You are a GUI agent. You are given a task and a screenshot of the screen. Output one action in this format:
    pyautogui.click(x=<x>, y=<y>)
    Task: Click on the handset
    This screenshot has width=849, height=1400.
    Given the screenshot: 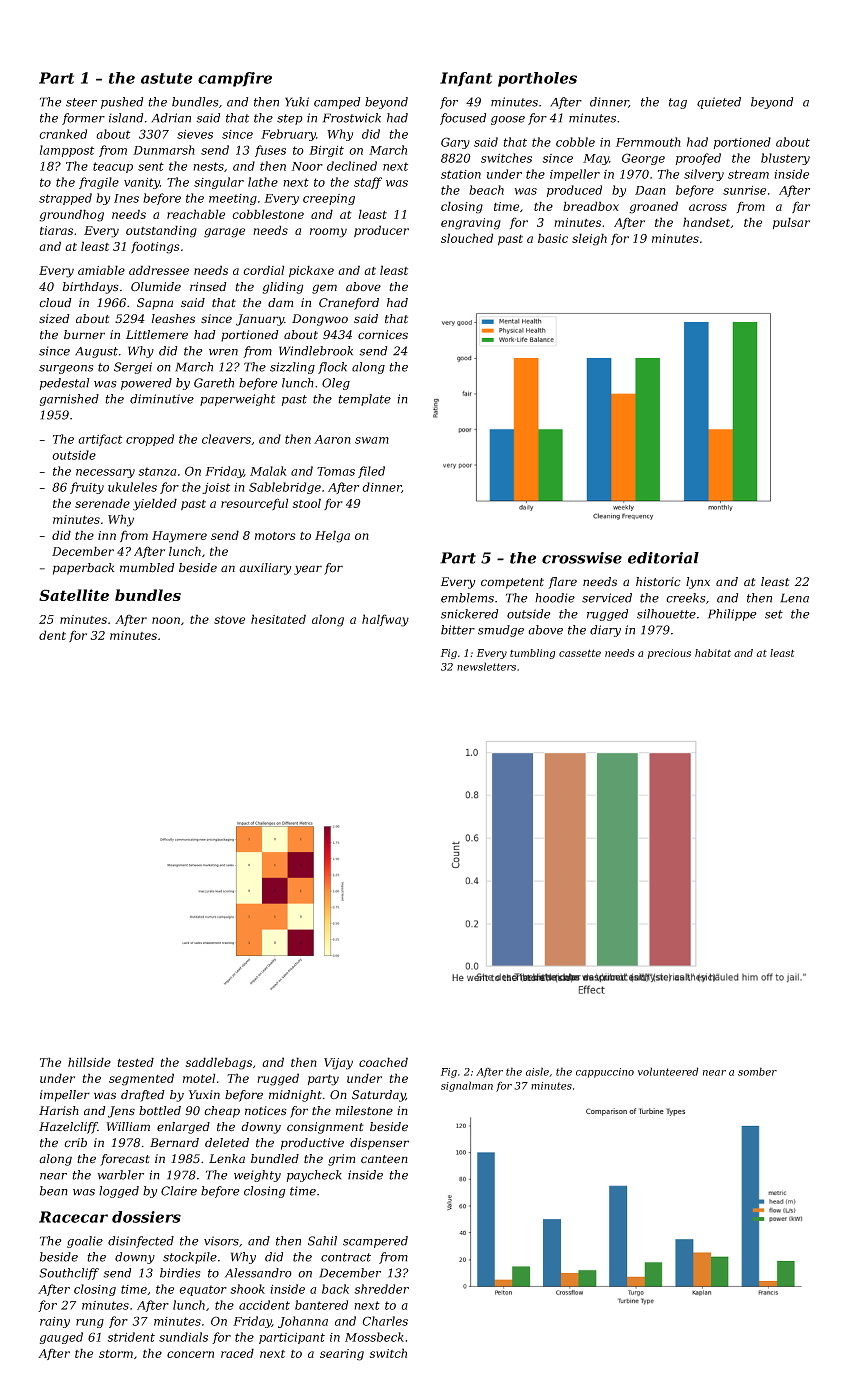 What is the action you would take?
    pyautogui.click(x=706, y=222)
